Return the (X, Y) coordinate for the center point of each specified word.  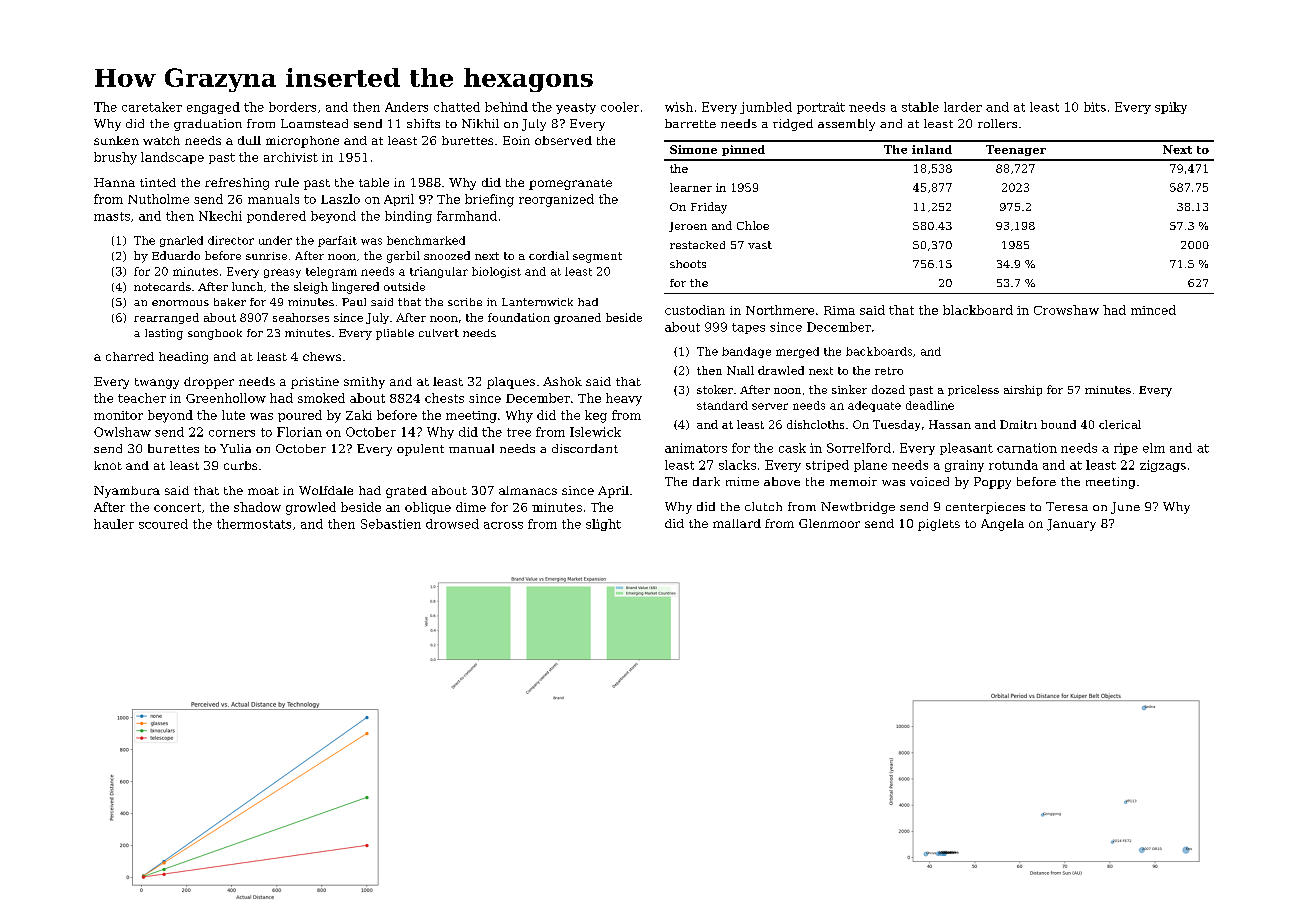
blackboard (978, 310)
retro (889, 371)
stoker (715, 389)
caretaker (152, 107)
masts (112, 216)
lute (233, 415)
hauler (114, 524)
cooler (620, 107)
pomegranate (570, 184)
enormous (180, 303)
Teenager (1016, 150)
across (503, 525)
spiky (1171, 108)
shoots (688, 264)
